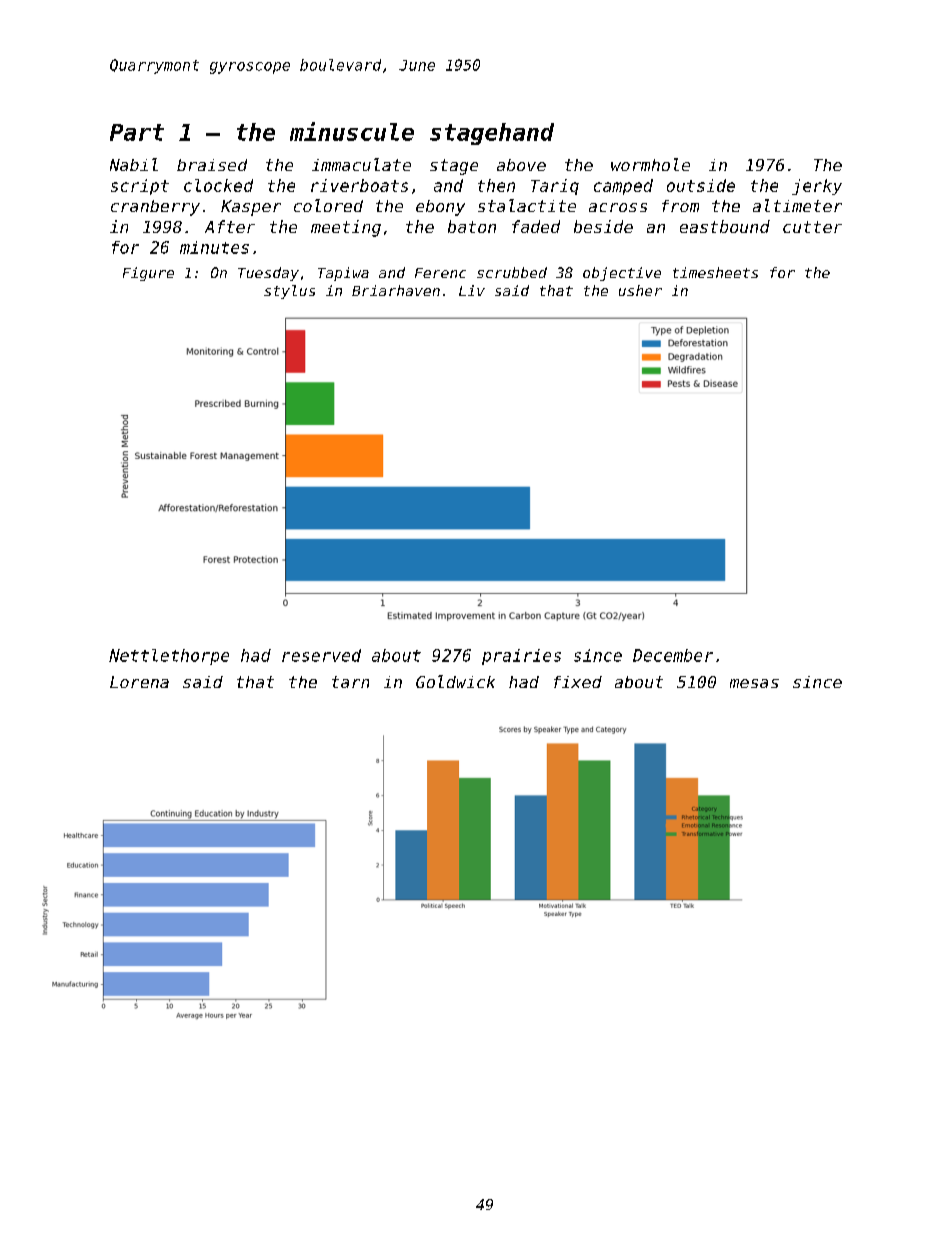  Describe the element at coordinates (396, 290) in the screenshot. I see `Briarhaven` at that location.
